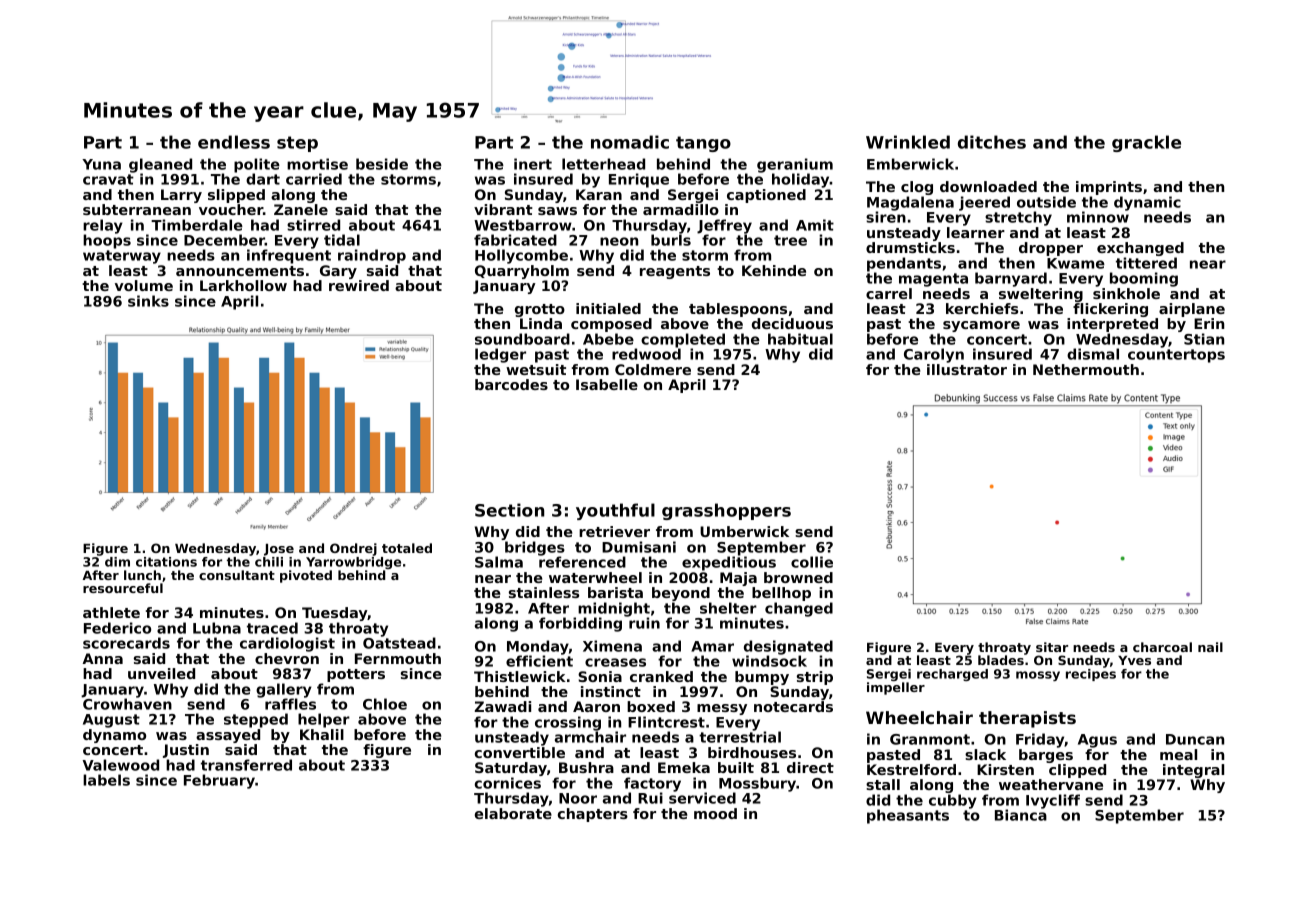 This screenshot has width=1308, height=924. I want to click on Larkhollow, so click(243, 285).
